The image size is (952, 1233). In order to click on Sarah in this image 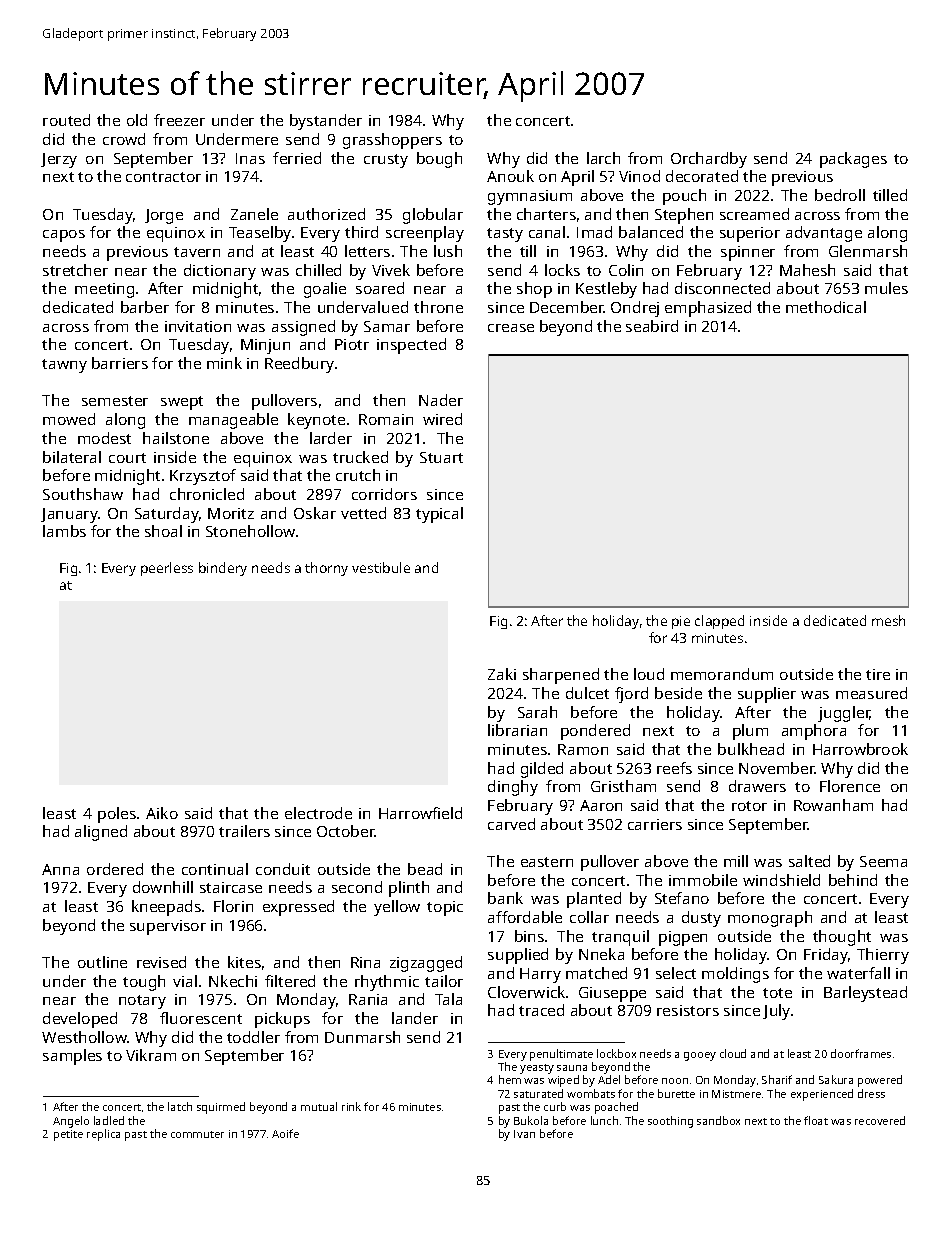, I will do `click(537, 712)`.
